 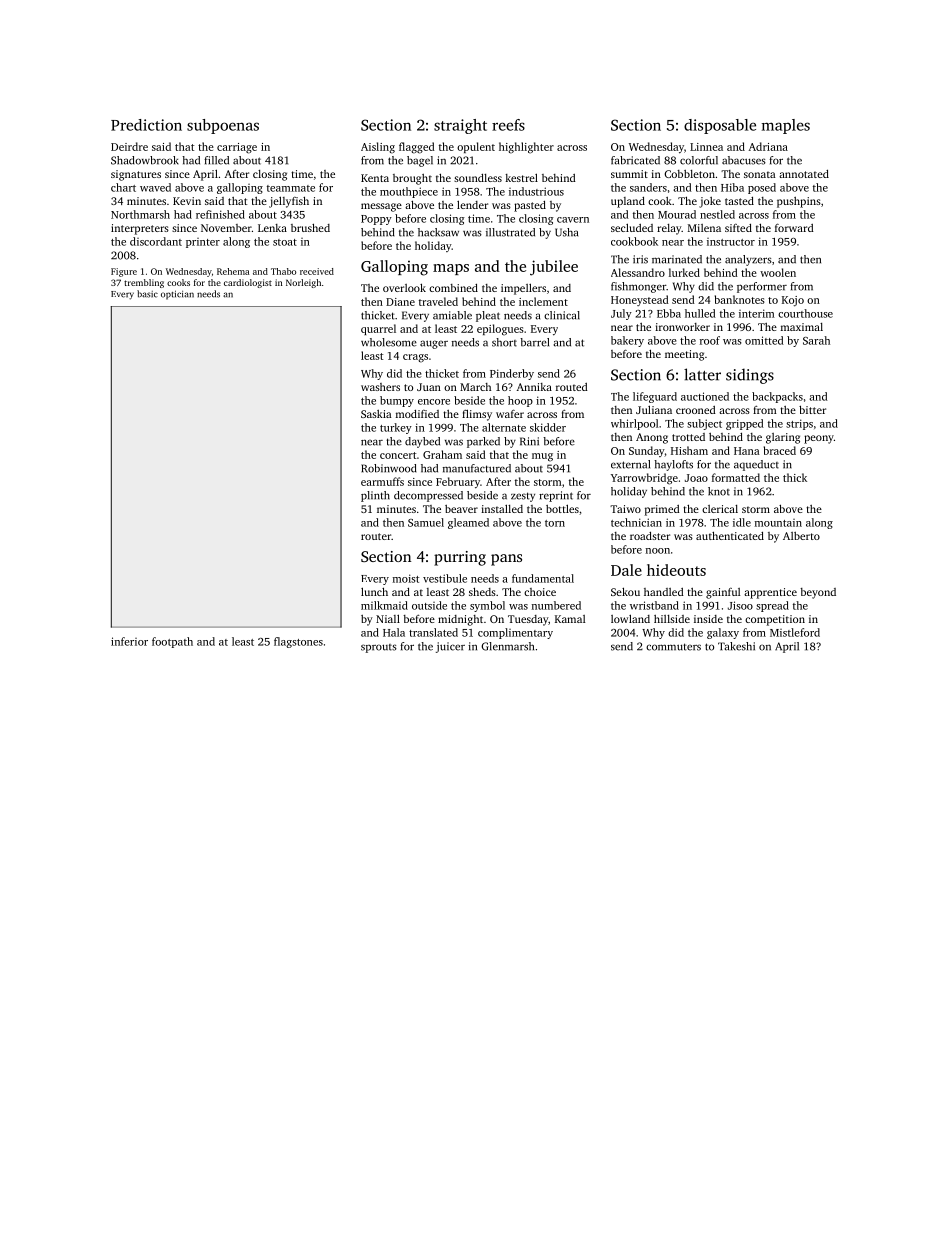 I want to click on inclement, so click(x=543, y=301).
